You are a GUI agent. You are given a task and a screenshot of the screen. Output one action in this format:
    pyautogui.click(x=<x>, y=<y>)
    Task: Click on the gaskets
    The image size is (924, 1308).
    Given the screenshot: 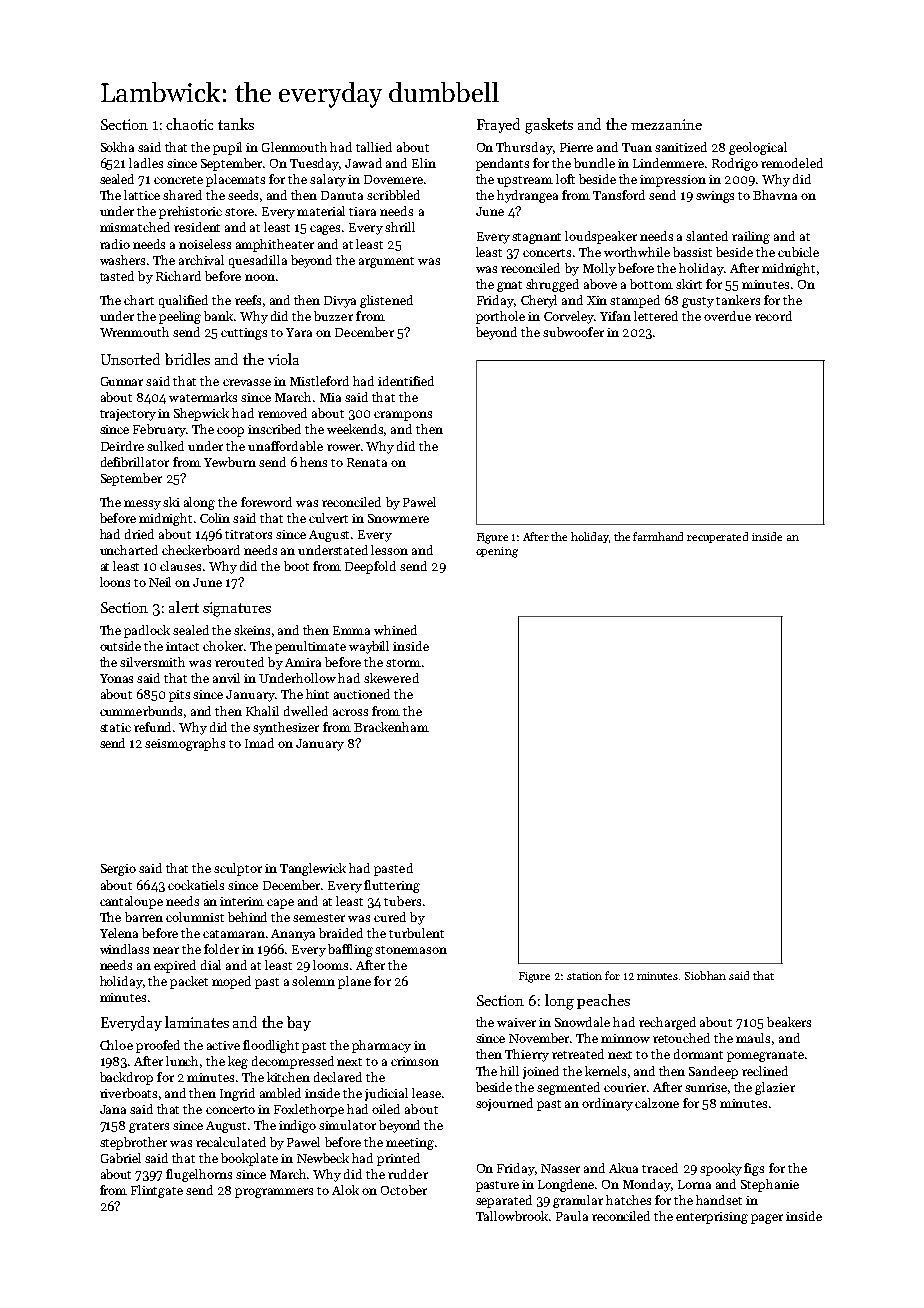 What is the action you would take?
    pyautogui.click(x=549, y=126)
